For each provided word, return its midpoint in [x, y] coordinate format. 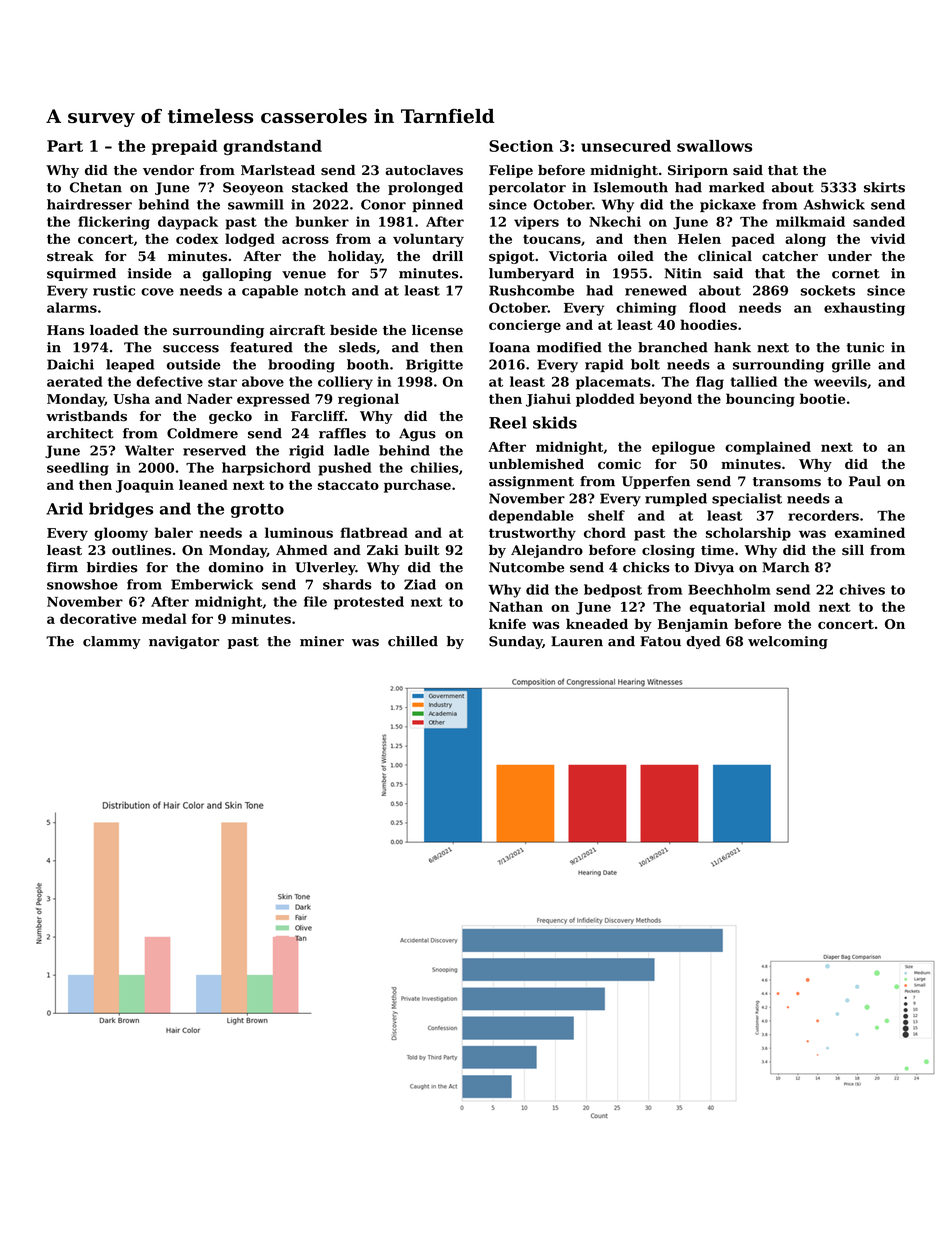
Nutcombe [527, 567]
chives [862, 589]
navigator [184, 642]
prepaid [184, 147]
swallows [714, 146]
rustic [114, 290]
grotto [257, 511]
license [437, 330]
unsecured [626, 146]
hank [732, 347]
